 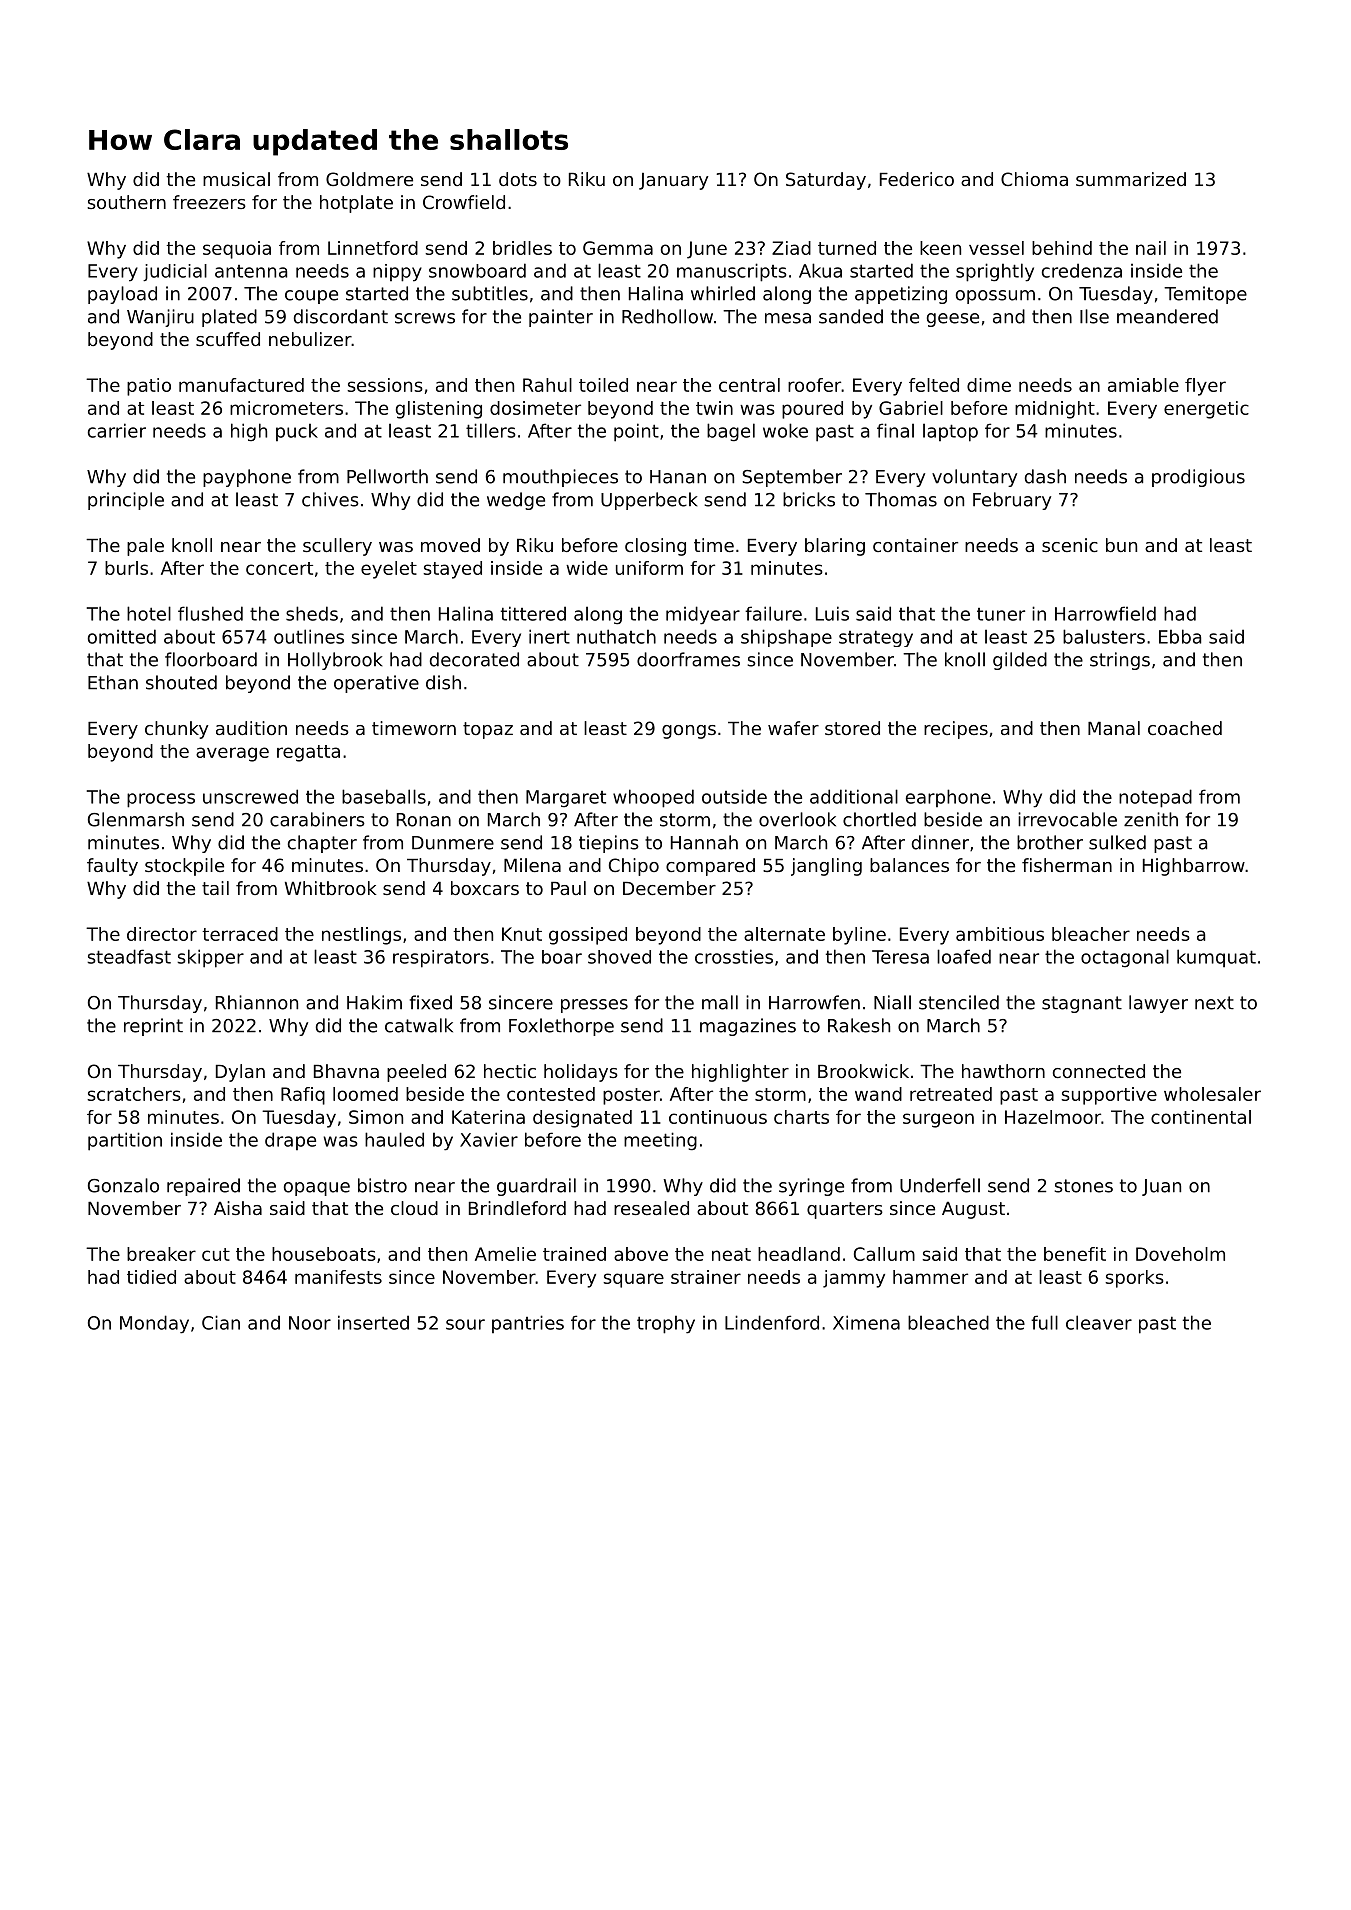 What do you see at coordinates (516, 501) in the image?
I see `wedge` at bounding box center [516, 501].
